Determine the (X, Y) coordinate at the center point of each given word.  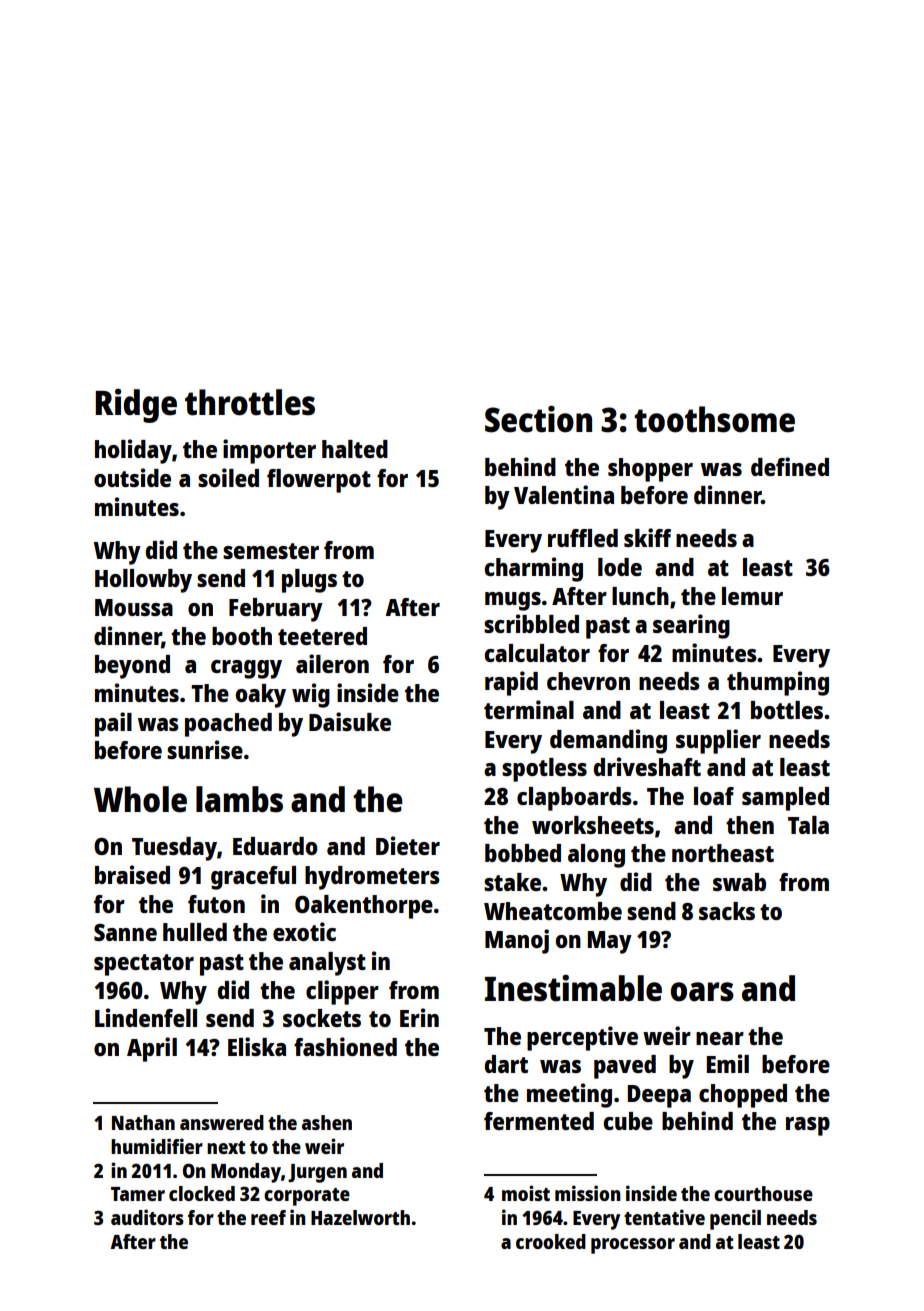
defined (790, 466)
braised (132, 874)
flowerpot (319, 481)
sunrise (205, 749)
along (596, 856)
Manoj (517, 941)
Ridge (136, 406)
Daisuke (350, 721)
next (226, 1147)
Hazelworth (360, 1217)
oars (702, 992)
